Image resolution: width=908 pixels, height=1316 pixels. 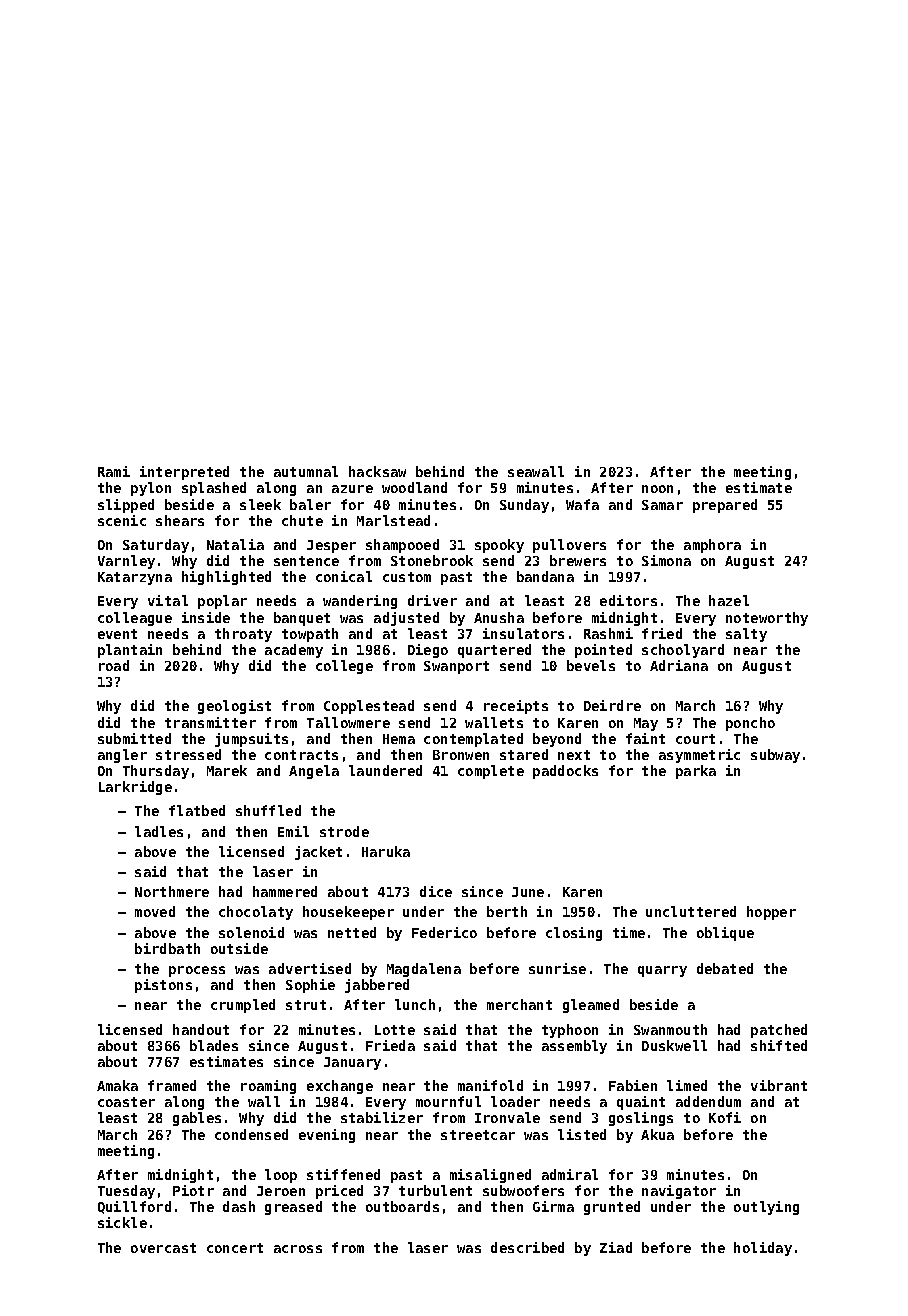 What do you see at coordinates (766, 1208) in the page?
I see `outlying` at bounding box center [766, 1208].
